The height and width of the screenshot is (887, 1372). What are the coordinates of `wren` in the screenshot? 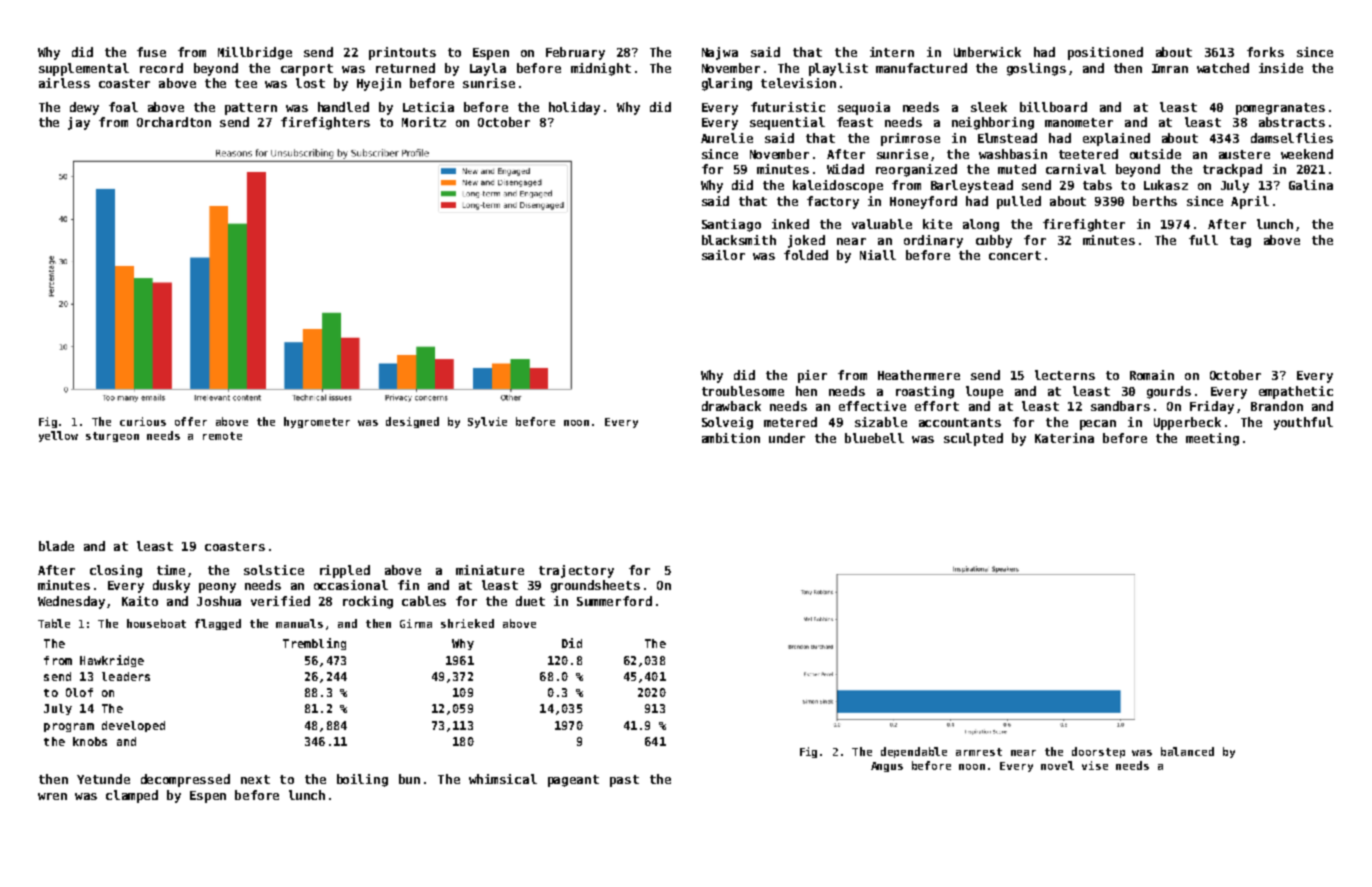 It's located at (52, 796).
